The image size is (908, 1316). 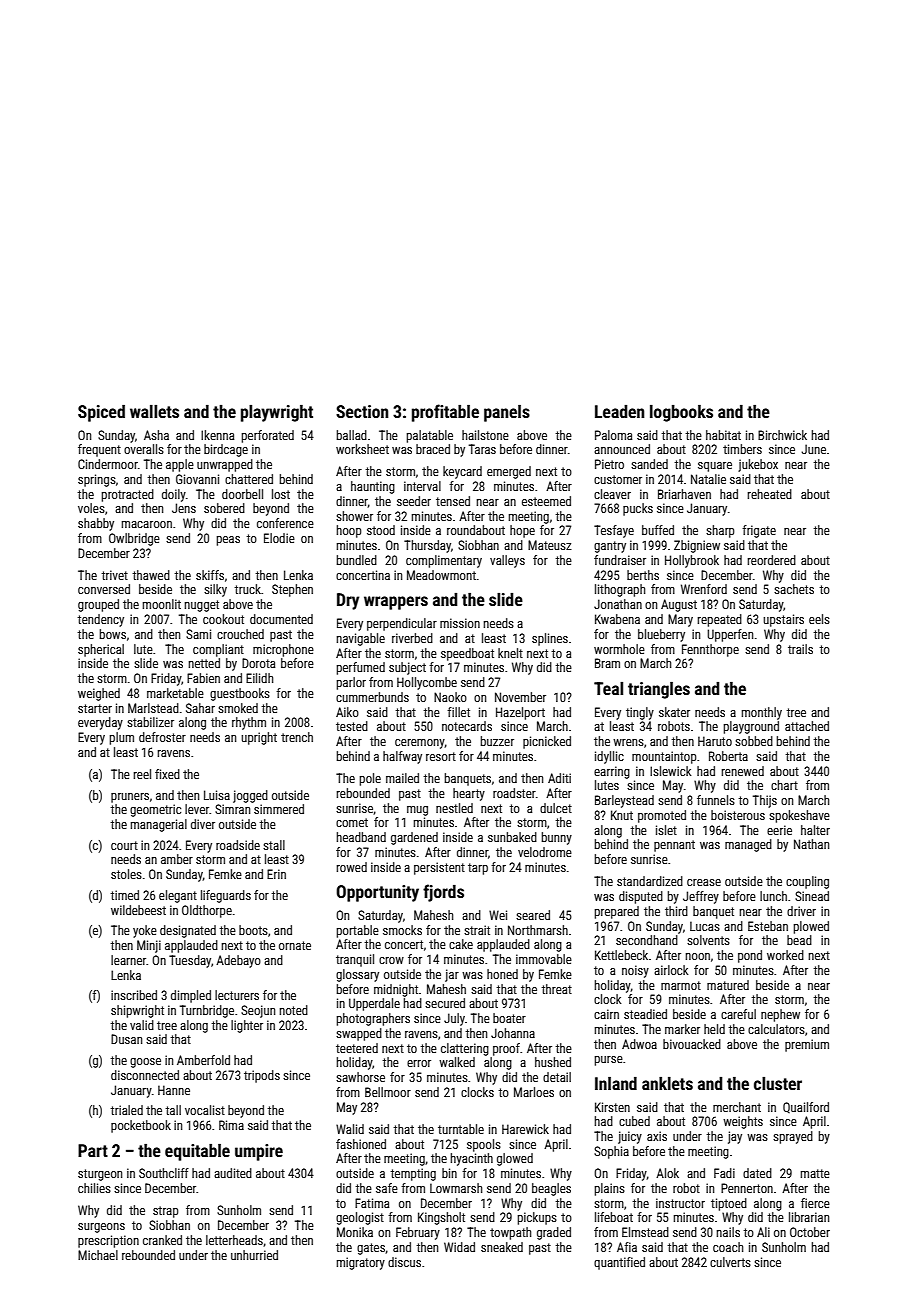 What do you see at coordinates (807, 726) in the document?
I see `attached` at bounding box center [807, 726].
